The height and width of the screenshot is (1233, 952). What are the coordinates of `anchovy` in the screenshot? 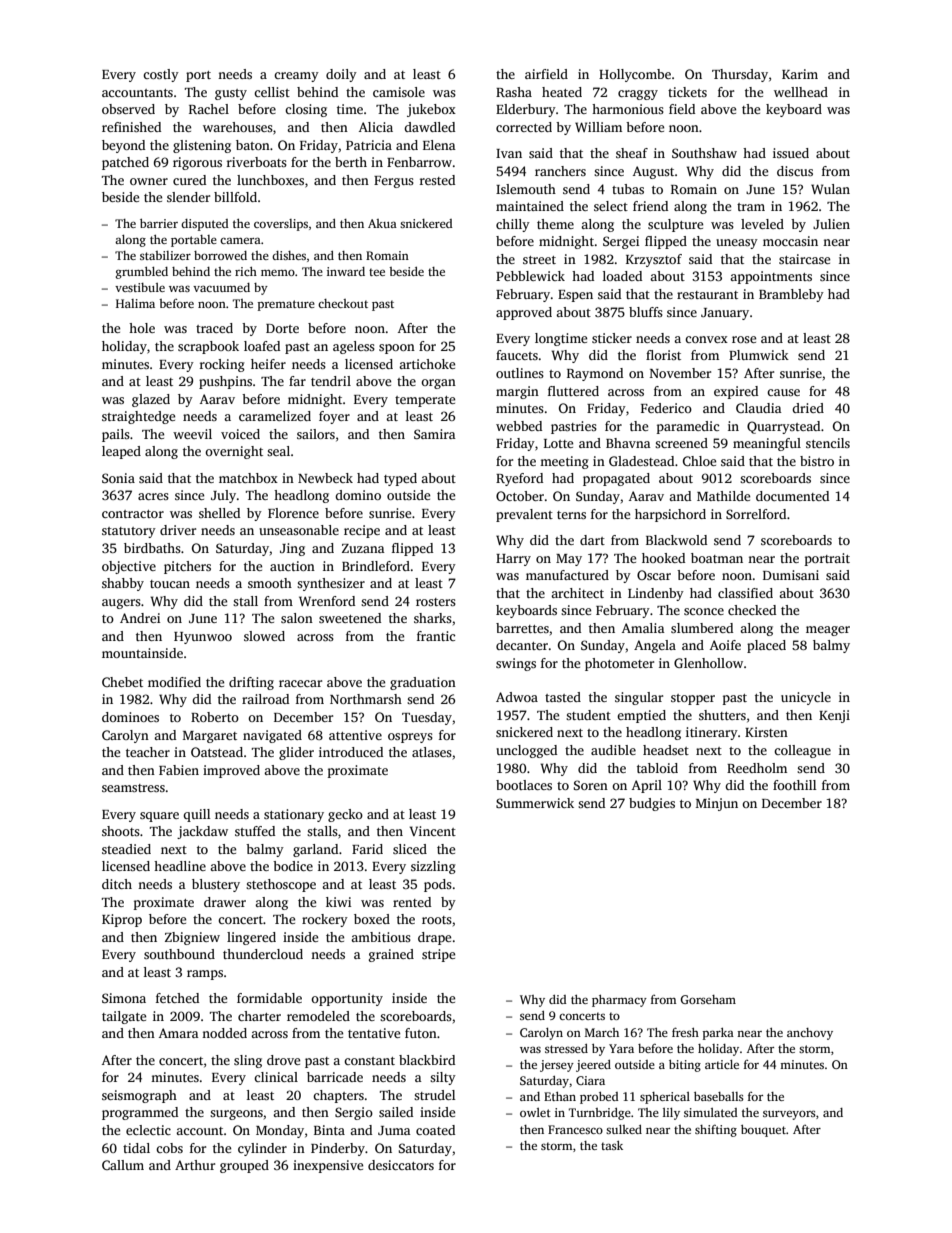 It's located at (810, 1034).
